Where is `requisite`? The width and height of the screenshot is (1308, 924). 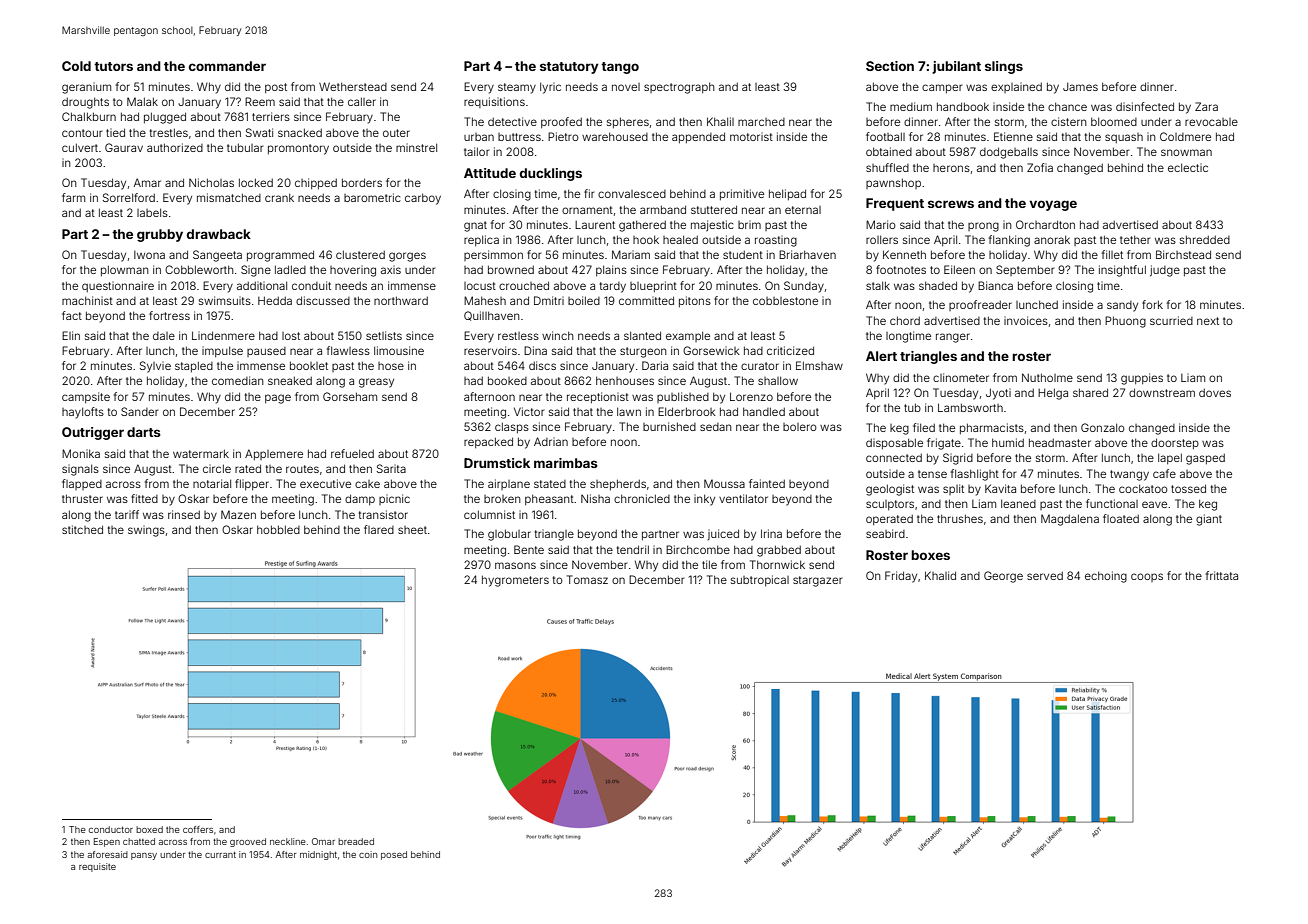 requisite is located at coordinates (97, 867).
